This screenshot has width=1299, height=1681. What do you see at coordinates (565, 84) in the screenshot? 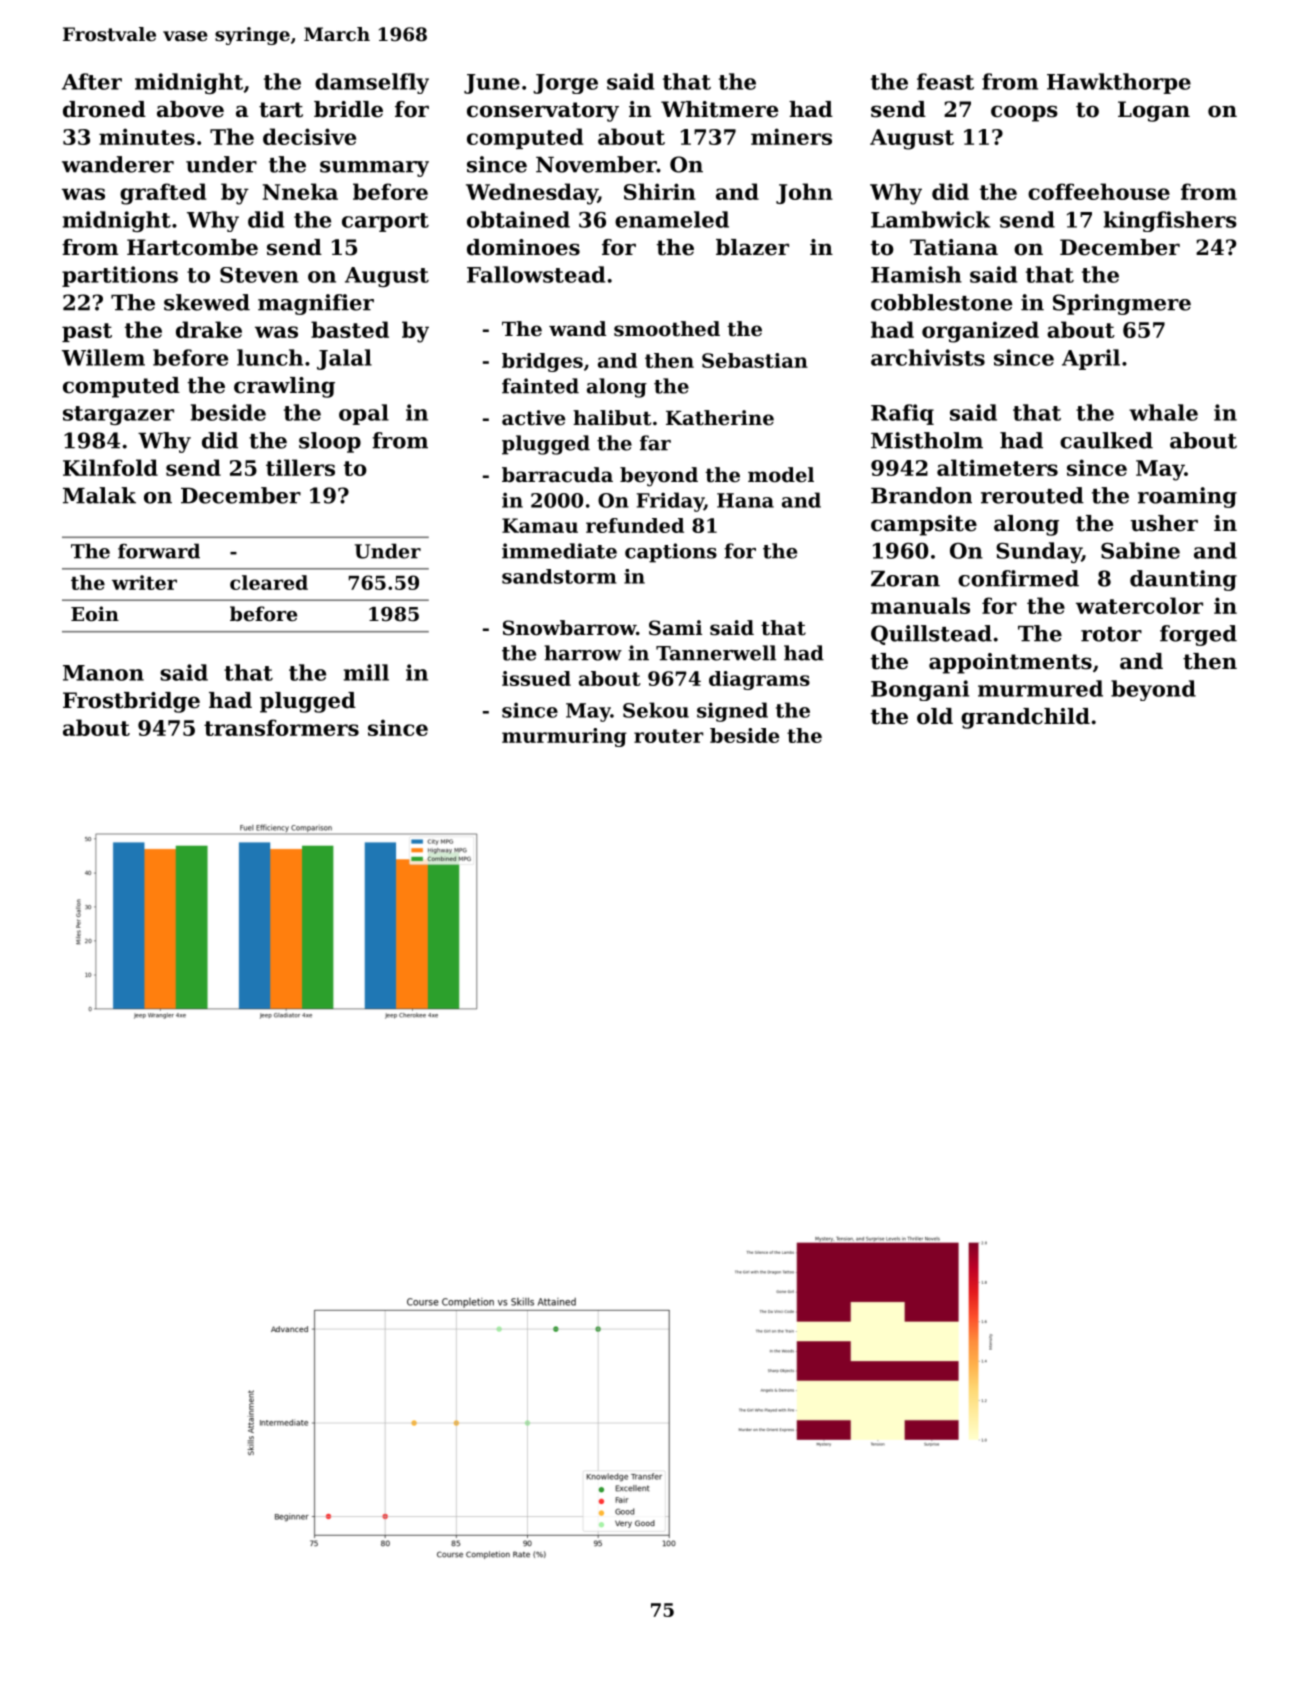
I see `Jorge` at bounding box center [565, 84].
